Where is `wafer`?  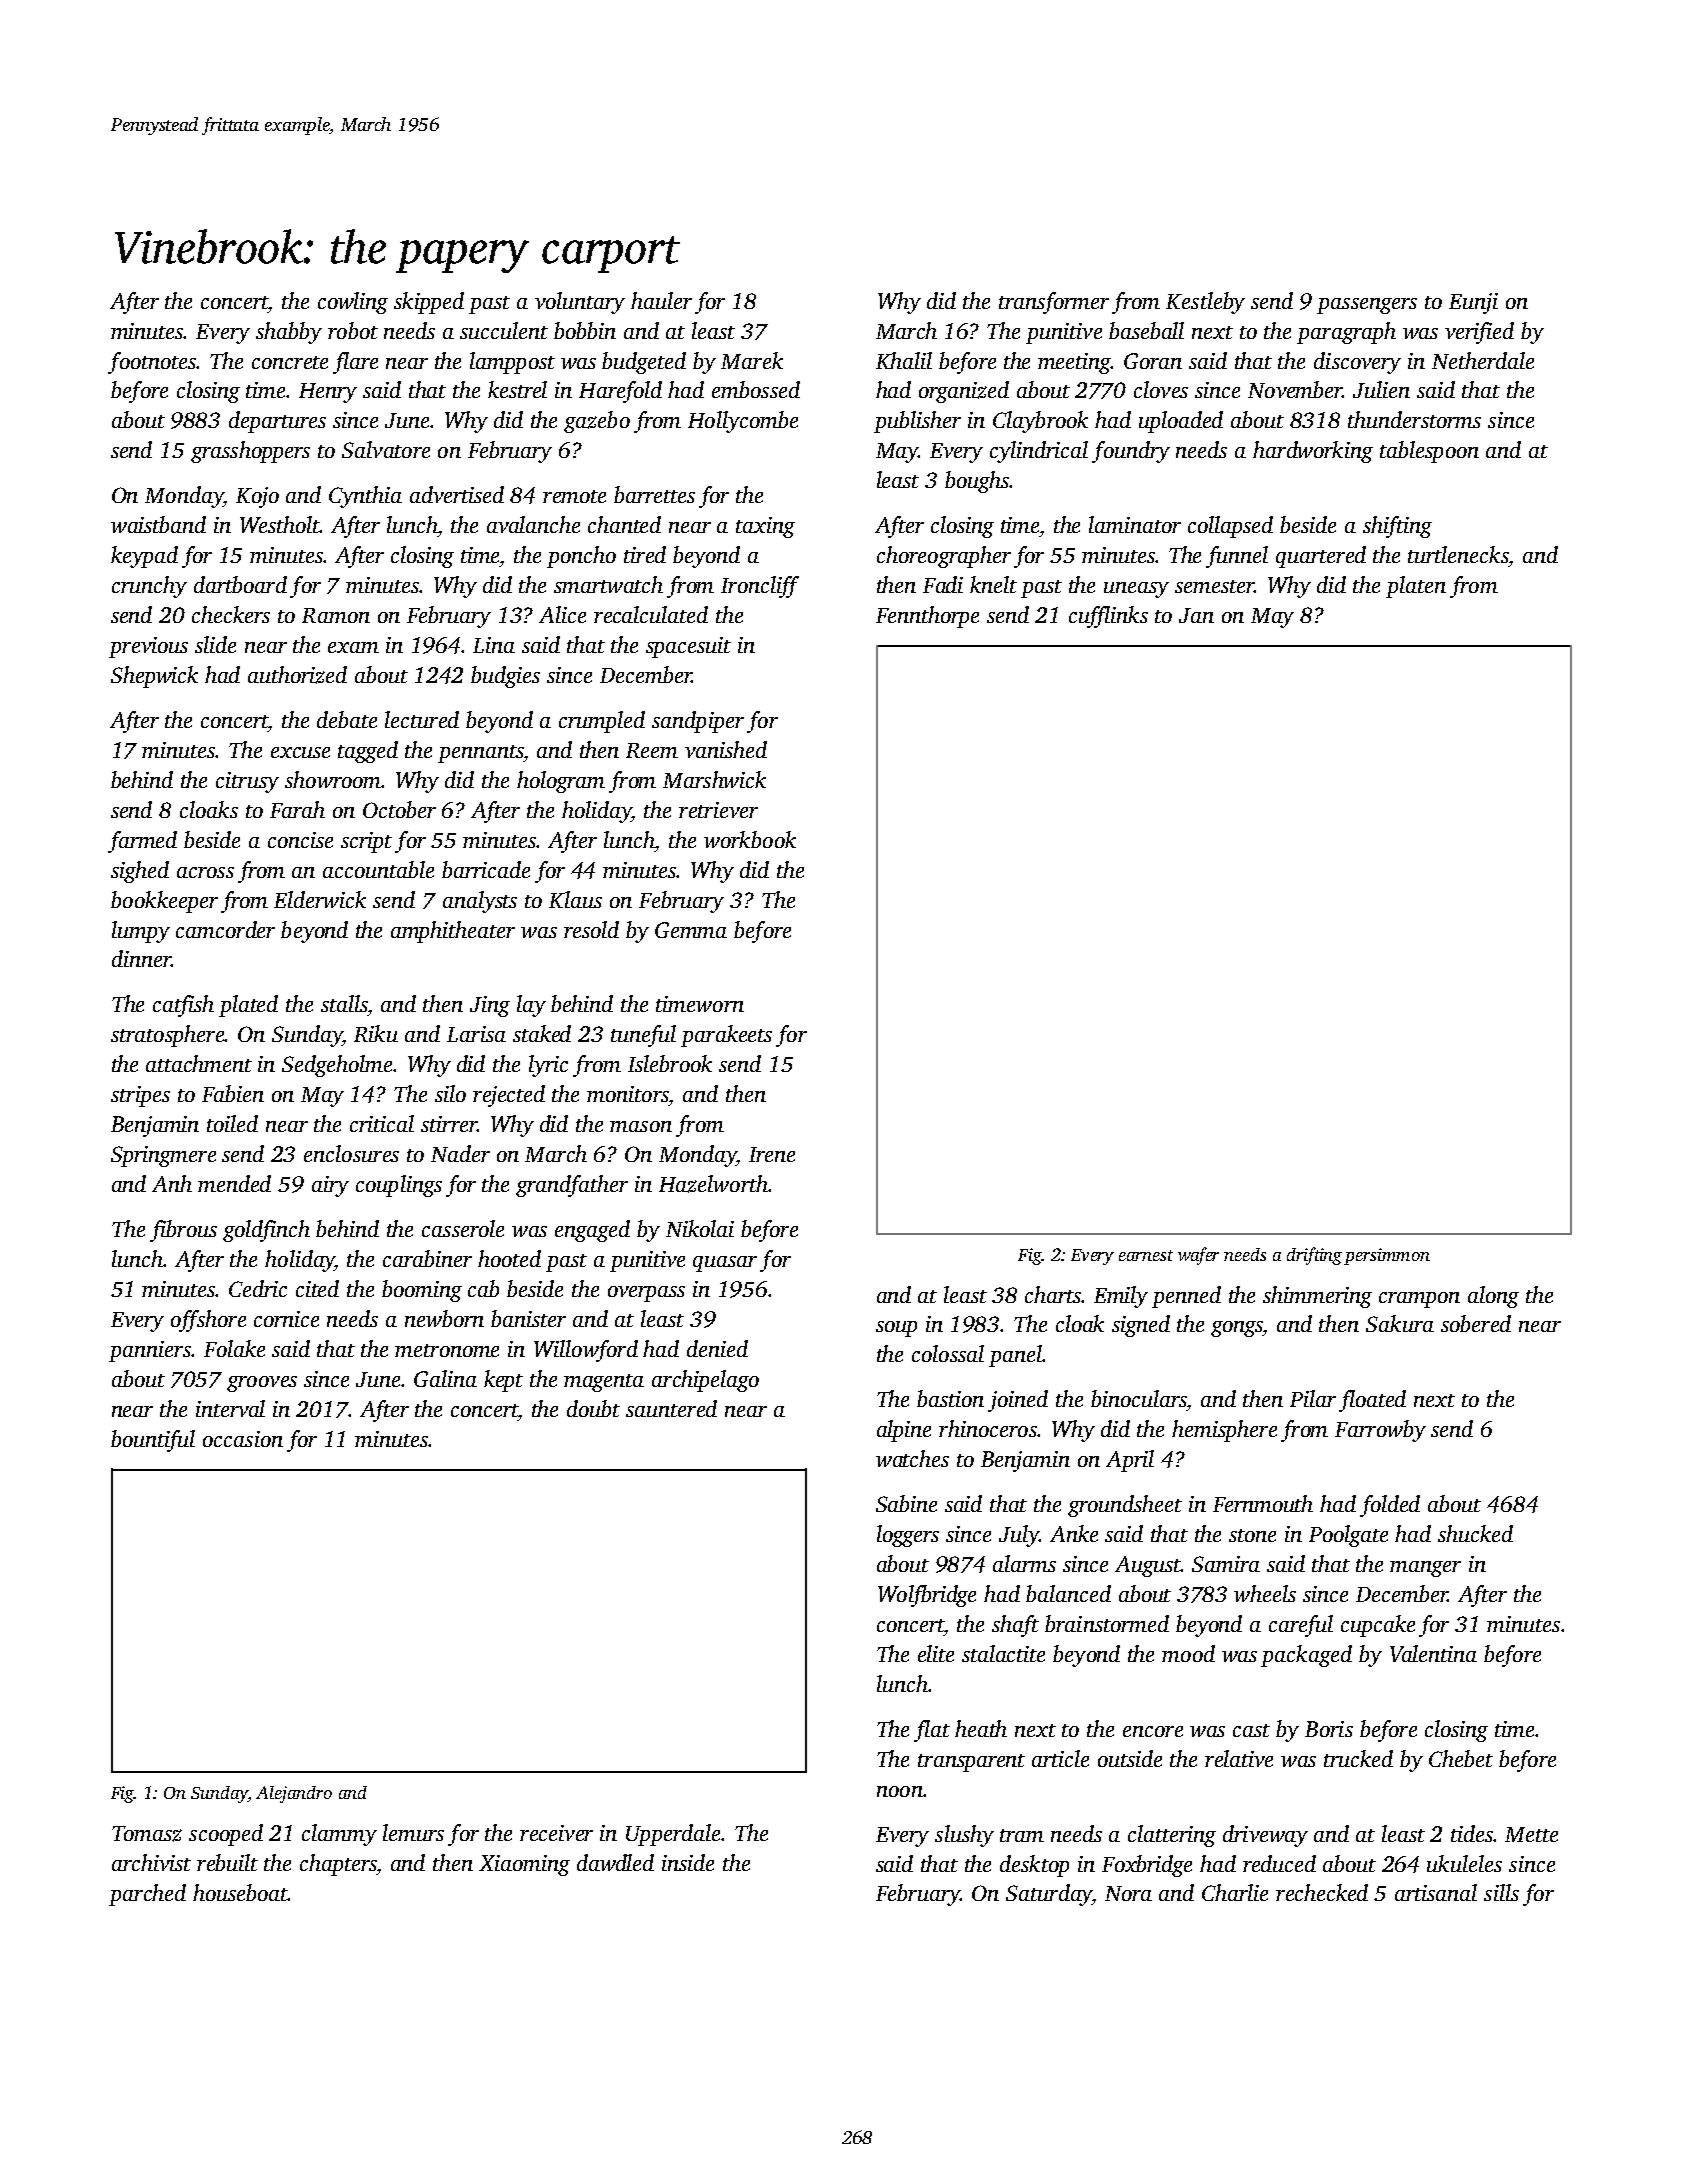
wafer is located at coordinates (1198, 1256).
